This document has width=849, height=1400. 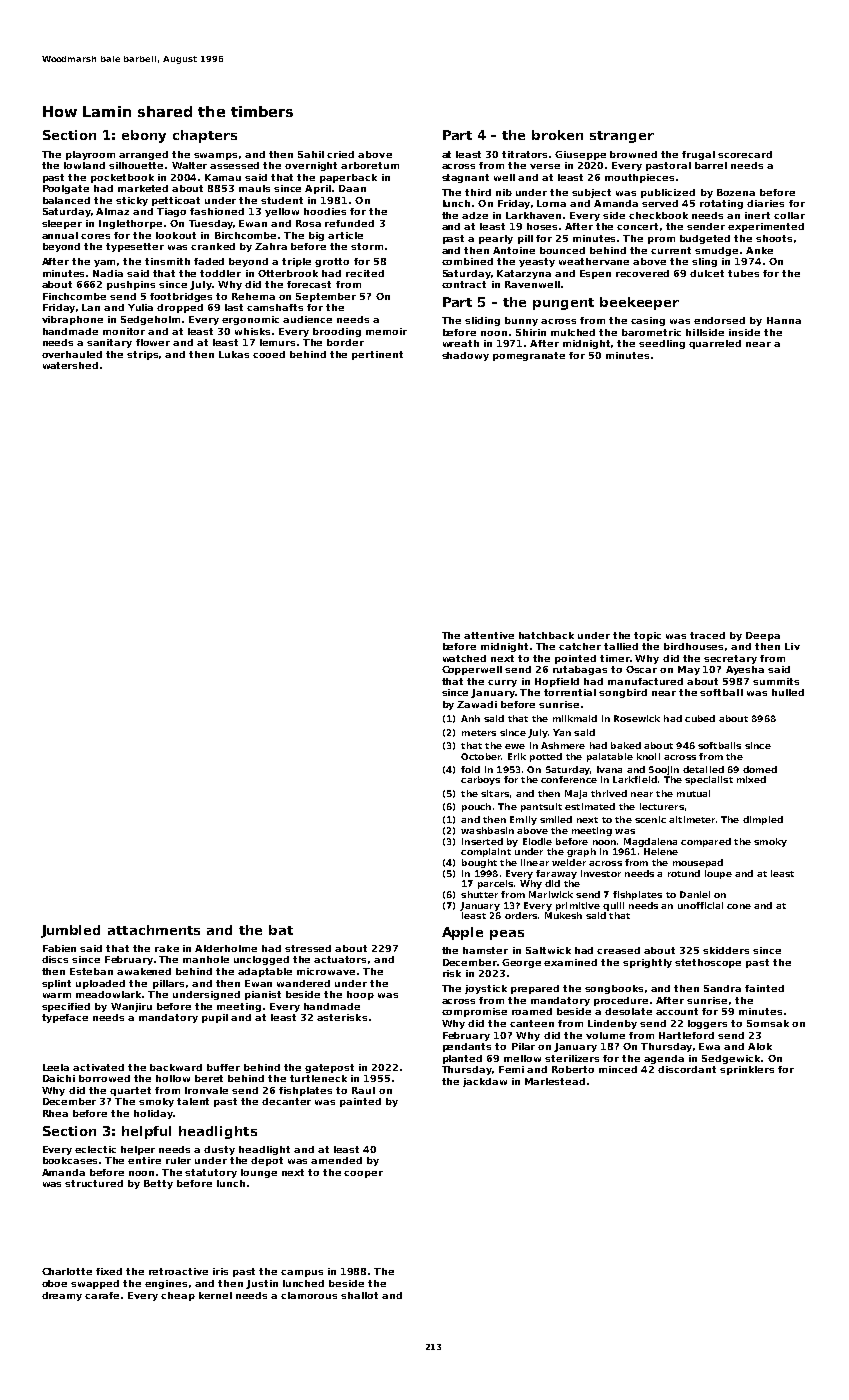 I want to click on sleeper, so click(x=62, y=224).
